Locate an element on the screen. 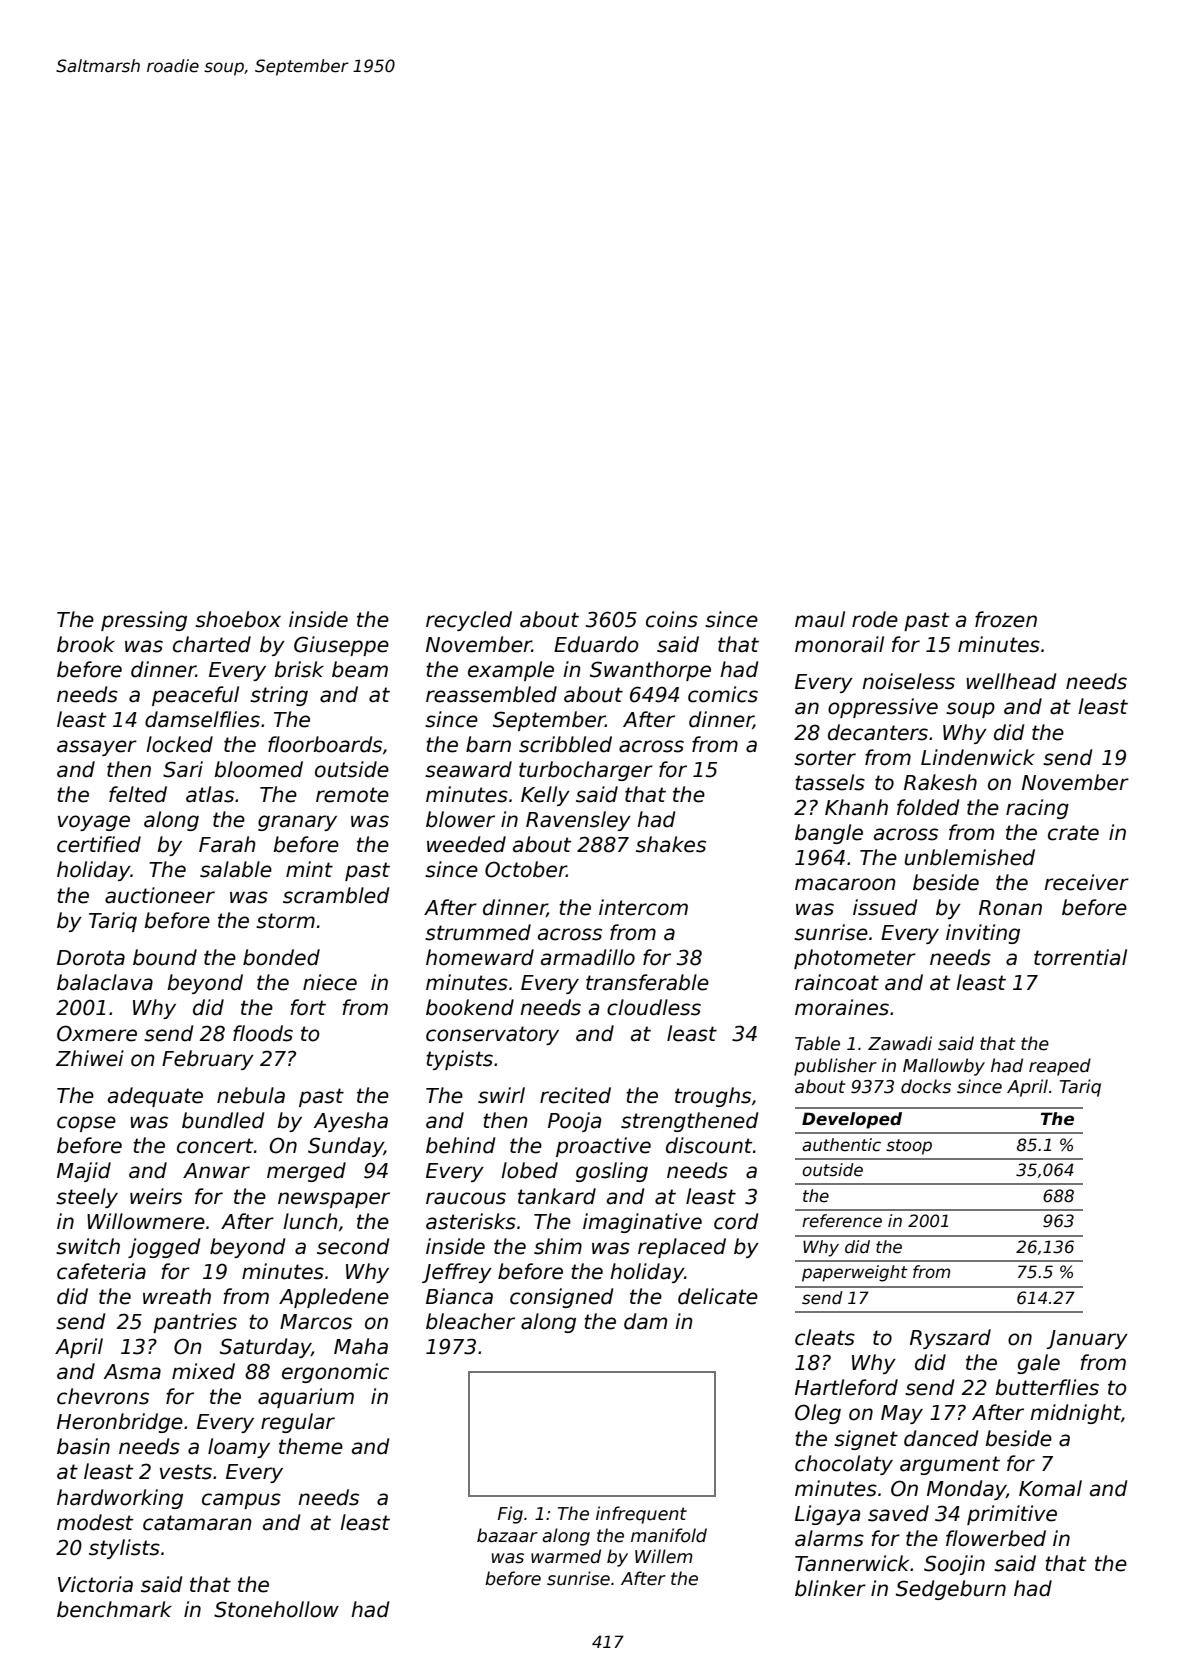  shoebox is located at coordinates (238, 619).
